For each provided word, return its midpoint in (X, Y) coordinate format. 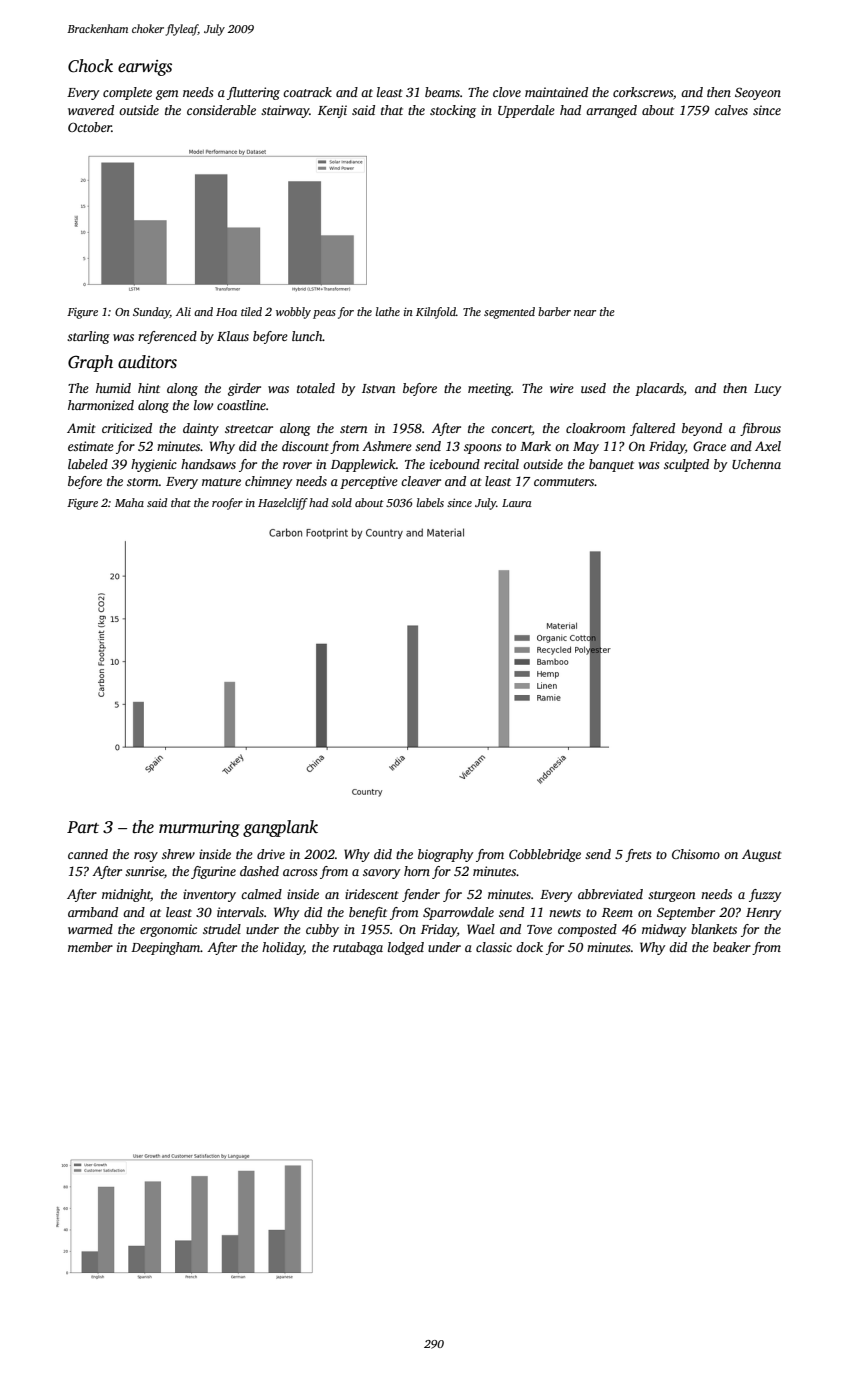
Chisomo (696, 854)
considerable (221, 110)
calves (731, 110)
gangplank (280, 828)
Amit (81, 428)
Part (83, 827)
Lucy (767, 390)
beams (442, 92)
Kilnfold (436, 313)
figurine (213, 872)
